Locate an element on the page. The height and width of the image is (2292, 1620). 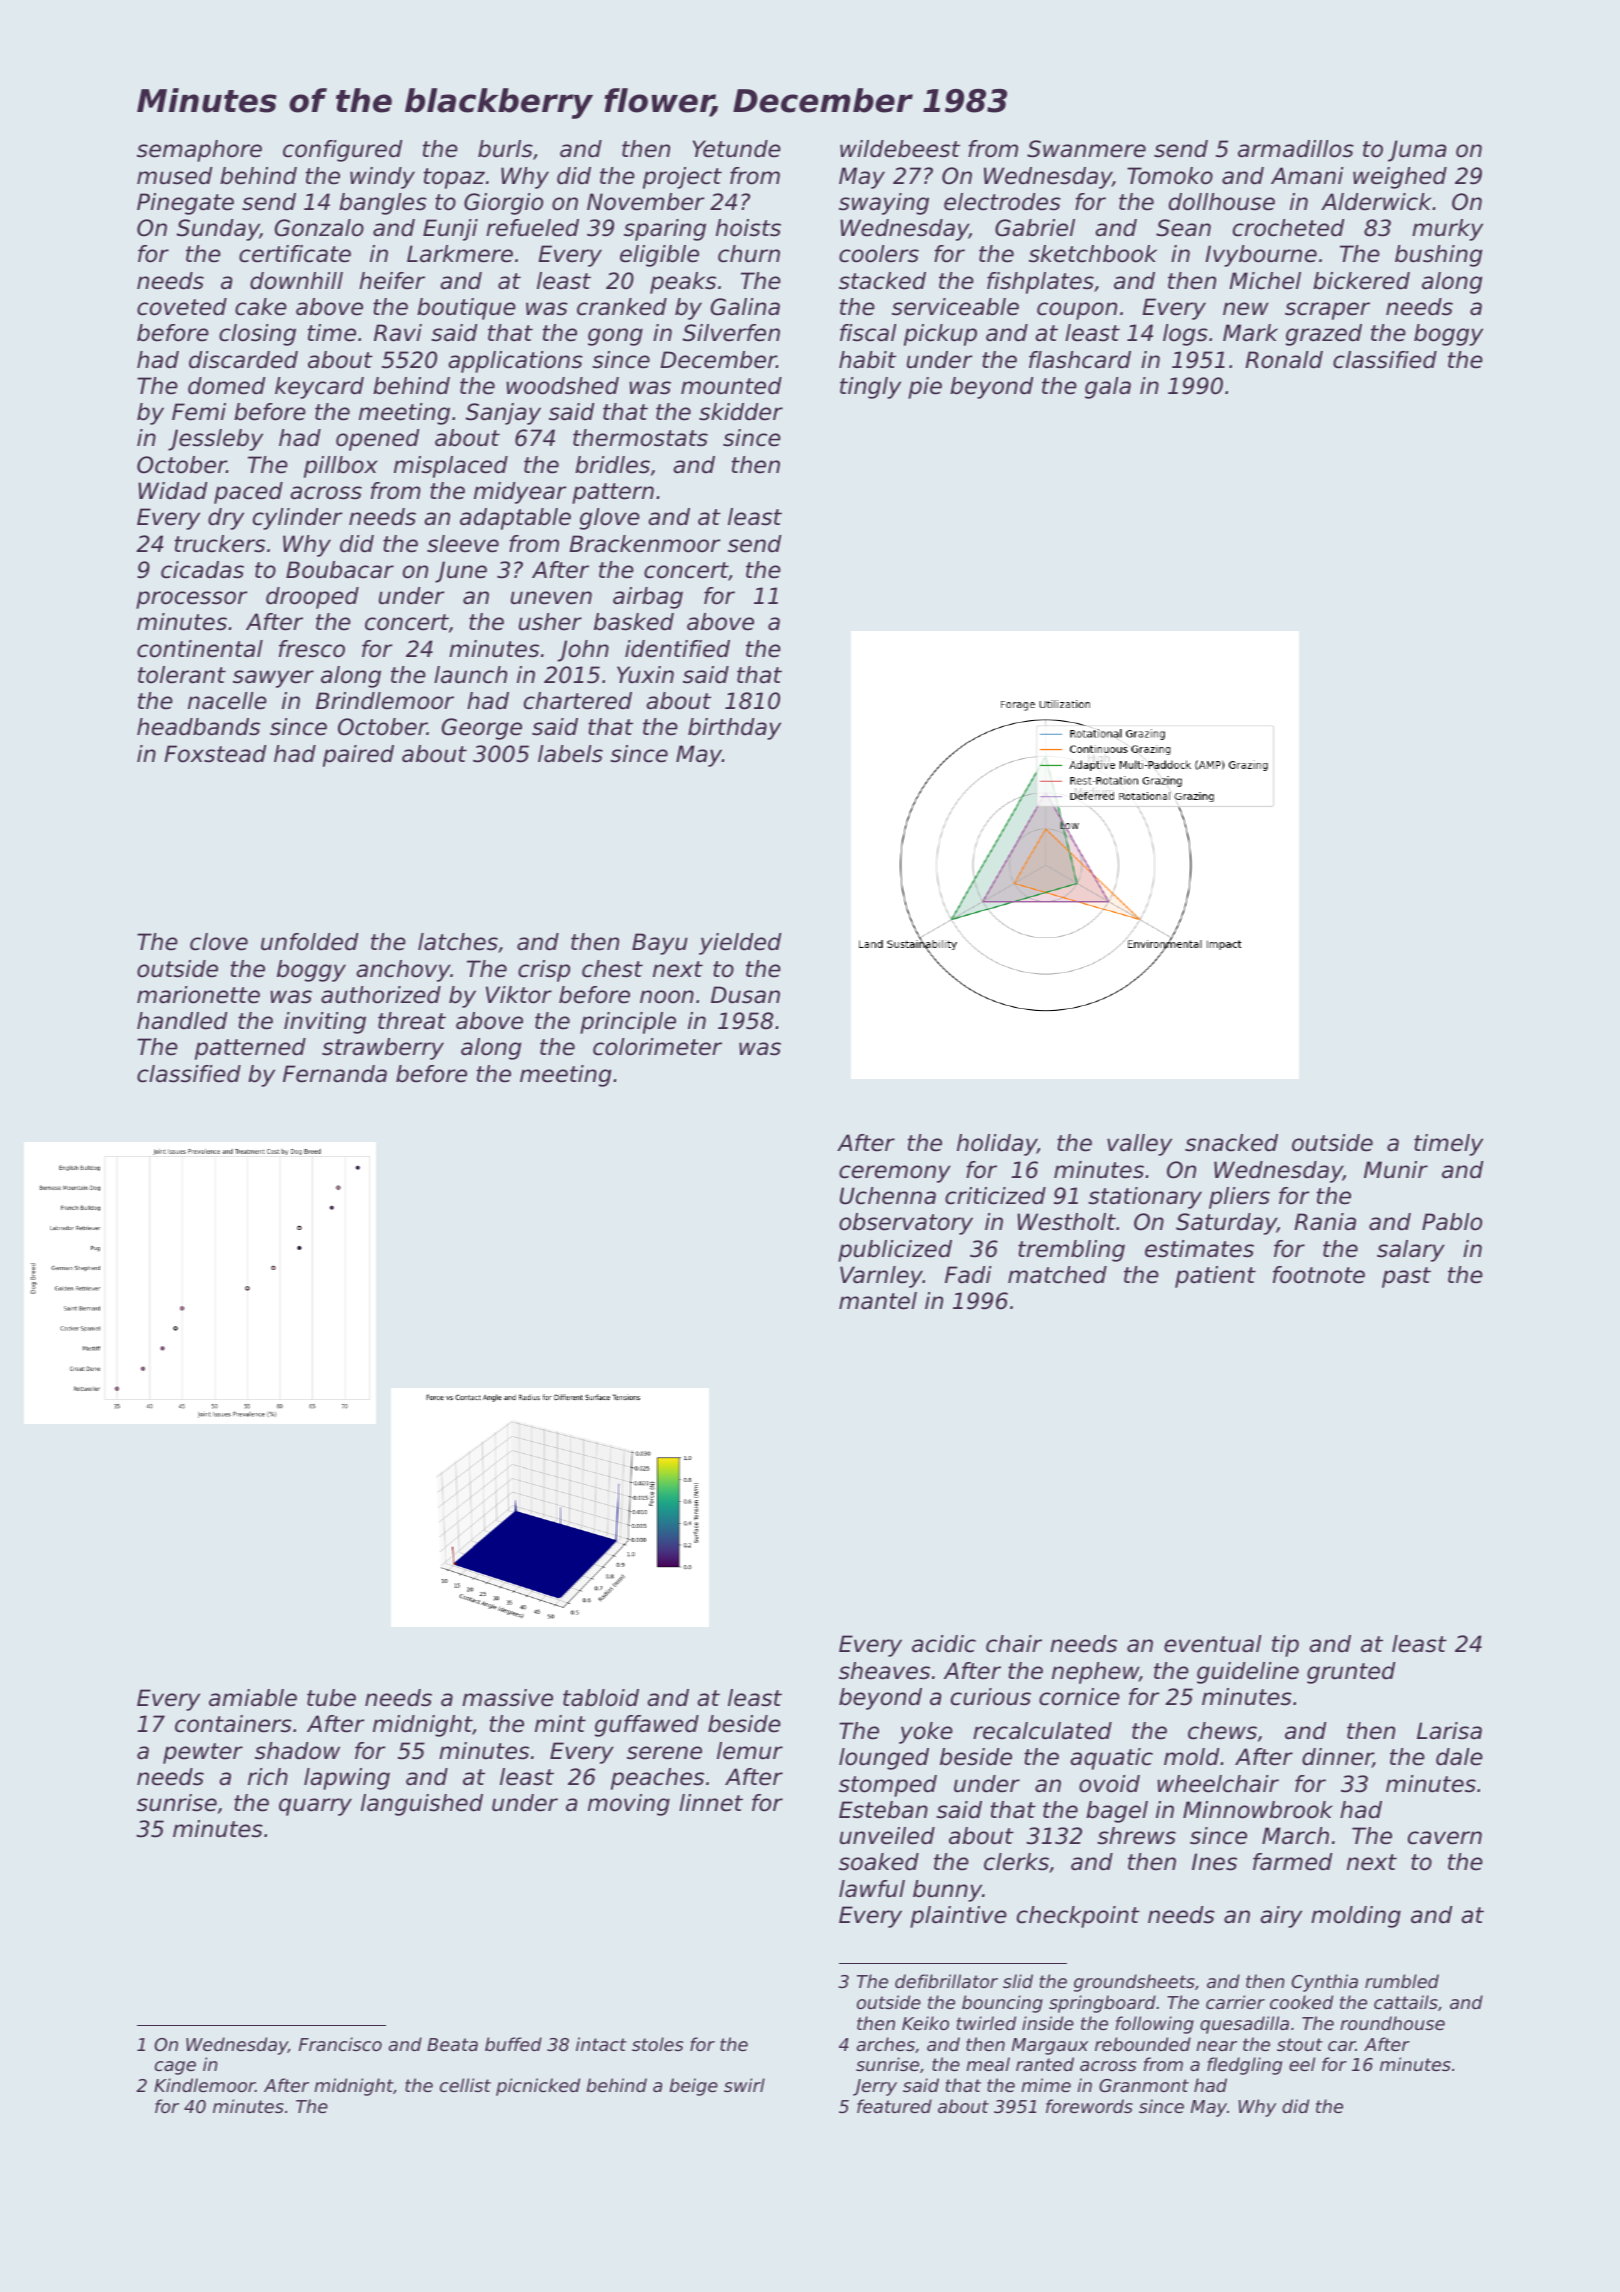
identified is located at coordinates (677, 649).
